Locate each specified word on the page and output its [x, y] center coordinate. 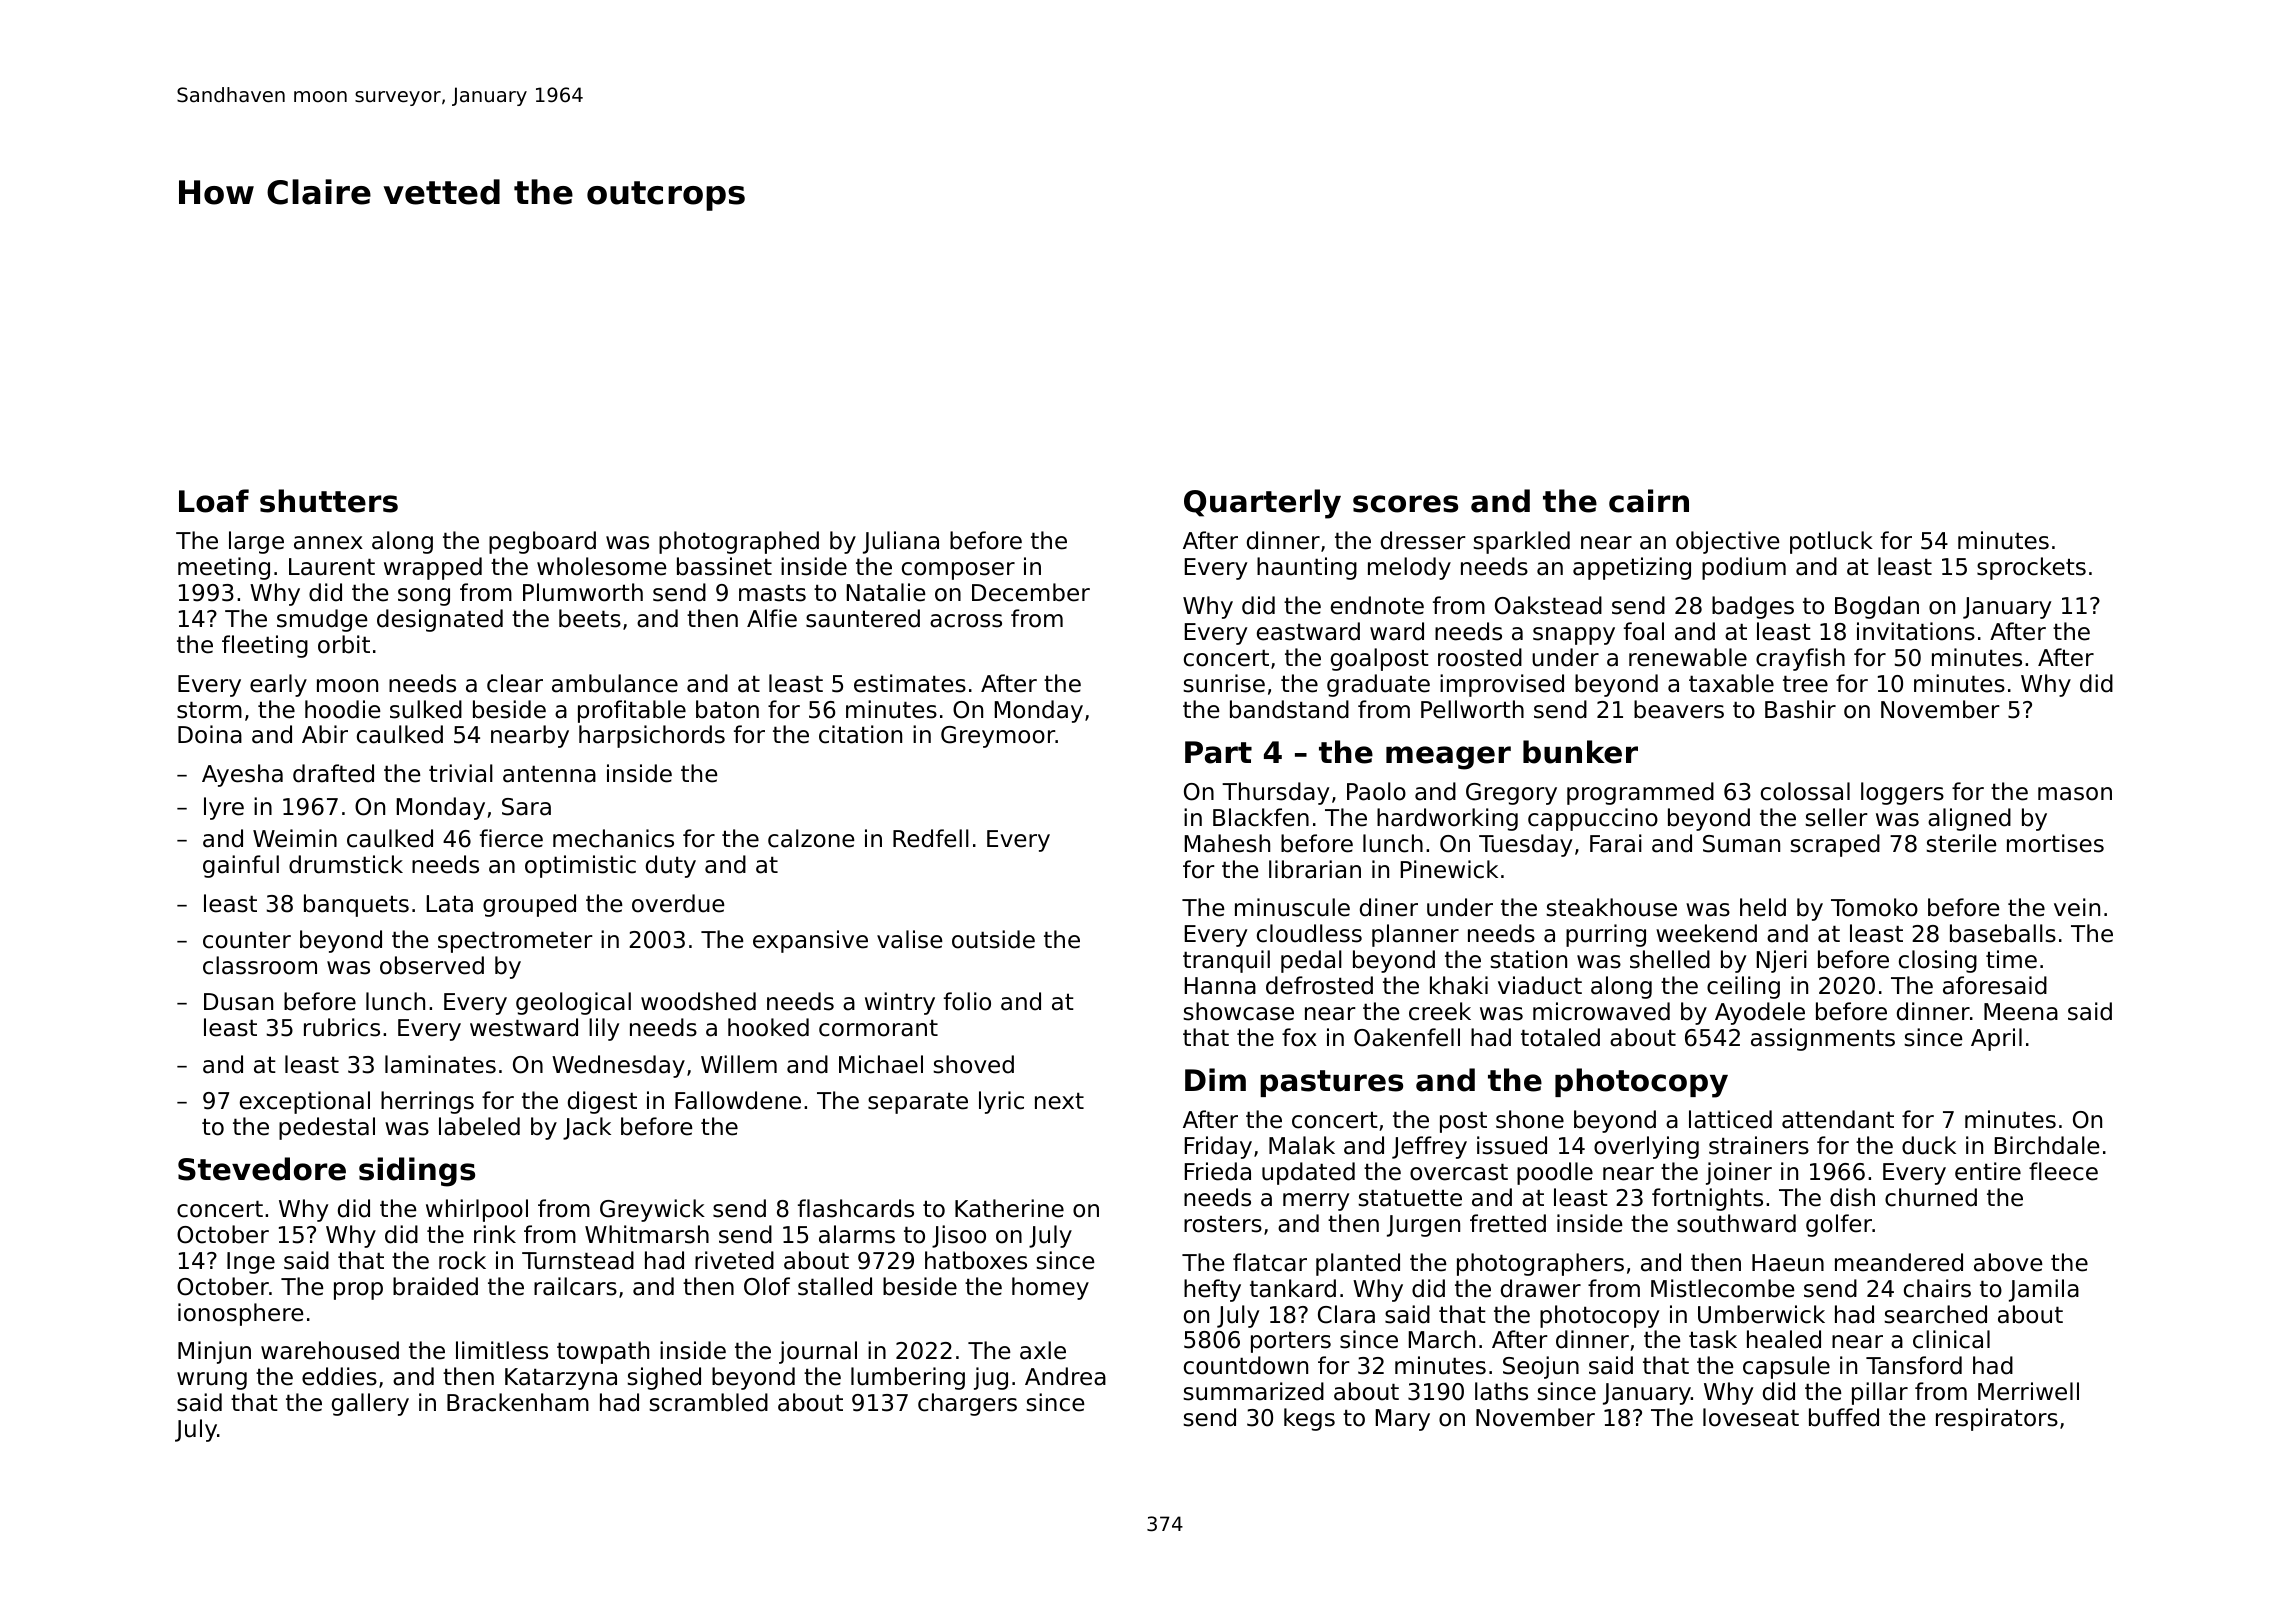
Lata [450, 904]
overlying [1646, 1147]
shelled [1670, 959]
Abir [325, 734]
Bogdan [1877, 607]
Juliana [901, 542]
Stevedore [262, 1169]
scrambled [708, 1402]
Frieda [1218, 1171]
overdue [678, 903]
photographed [739, 542]
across [966, 621]
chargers [967, 1404]
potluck [1831, 542]
